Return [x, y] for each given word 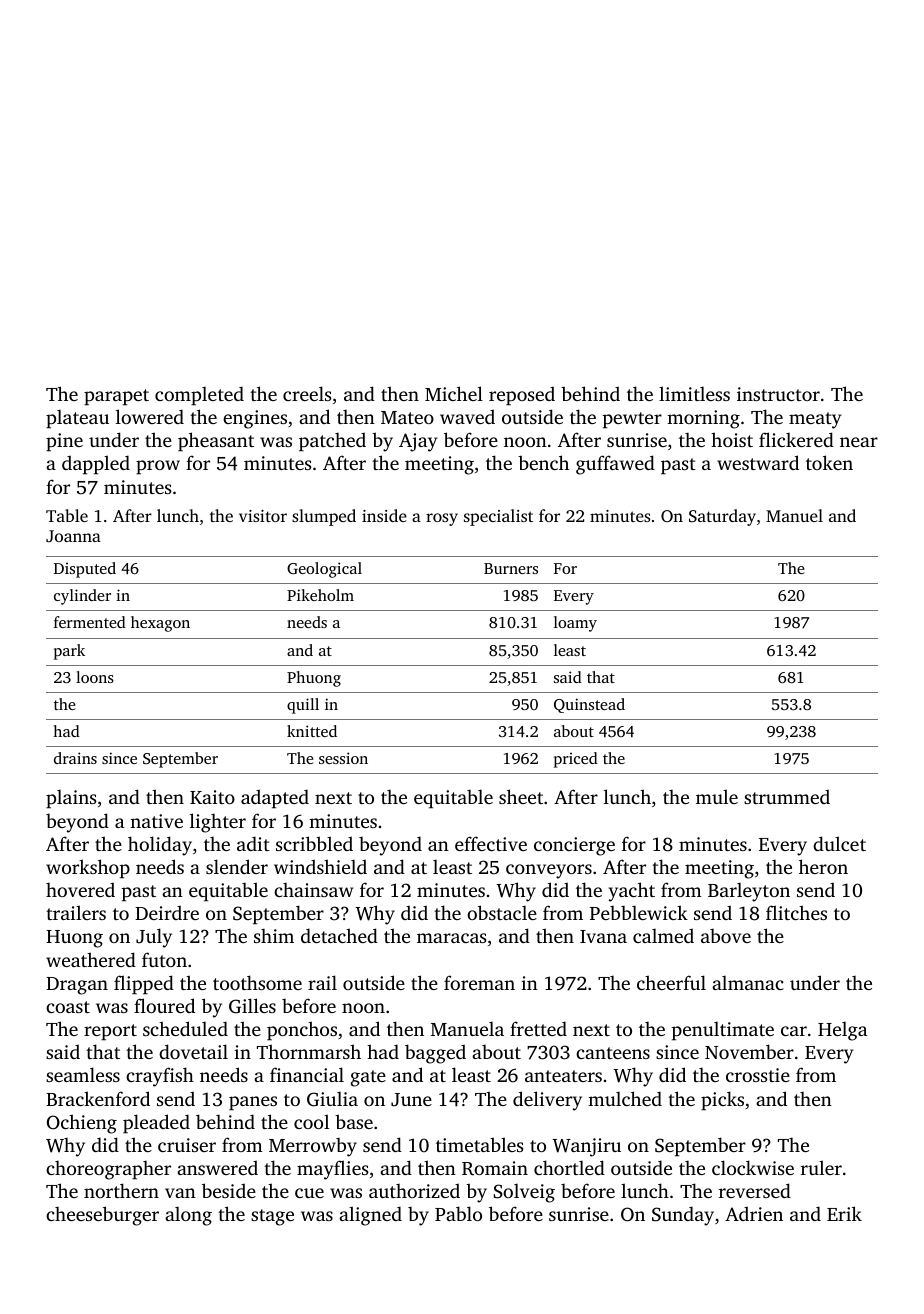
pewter [632, 420]
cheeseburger [102, 1216]
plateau [77, 419]
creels [307, 393]
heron [823, 866]
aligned [370, 1216]
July [154, 938]
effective [491, 843]
